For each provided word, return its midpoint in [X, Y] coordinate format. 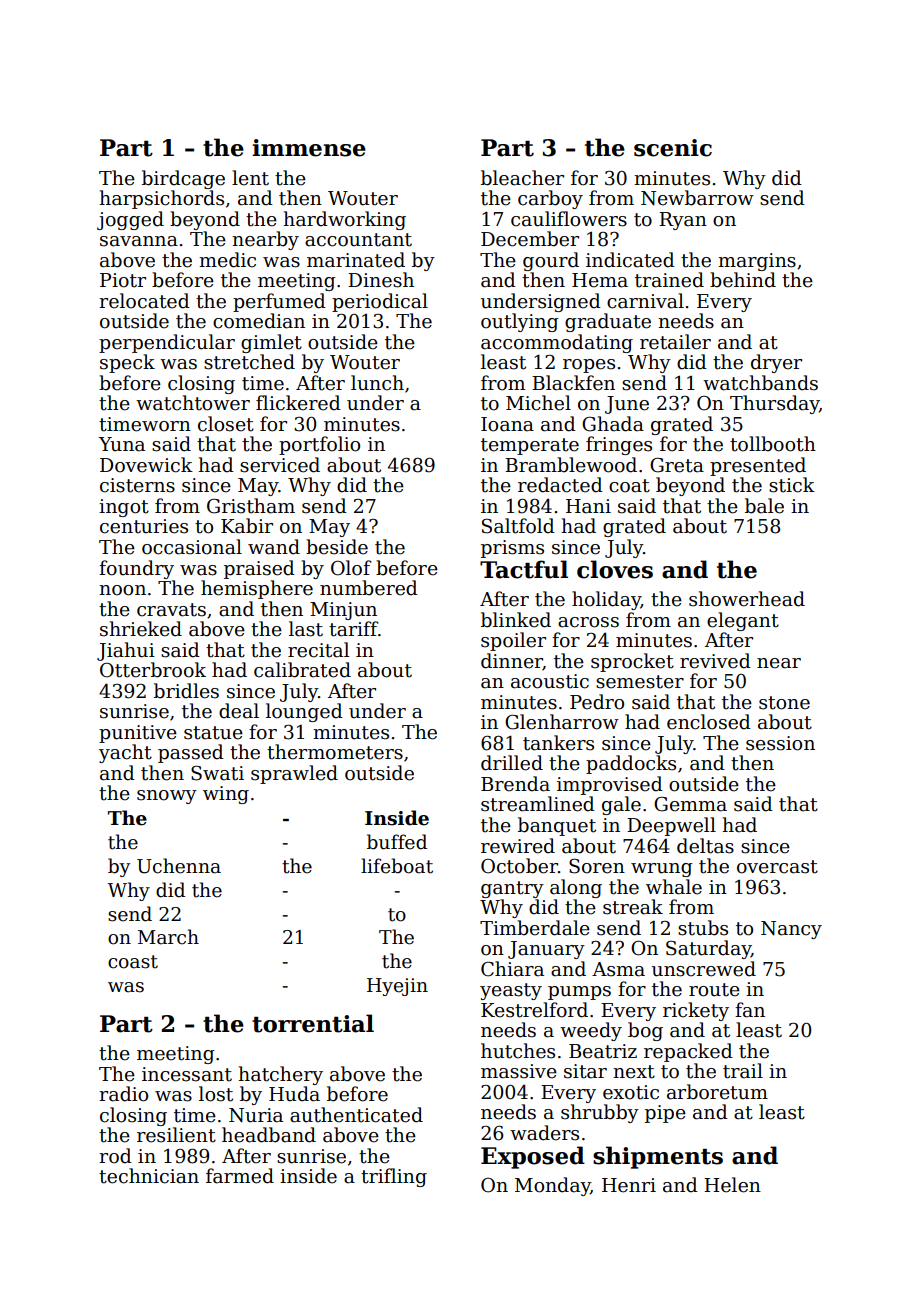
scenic [673, 148]
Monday [553, 1186]
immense [309, 148]
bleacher [522, 178]
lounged [304, 712]
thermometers [335, 752]
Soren [597, 866]
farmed [240, 1176]
